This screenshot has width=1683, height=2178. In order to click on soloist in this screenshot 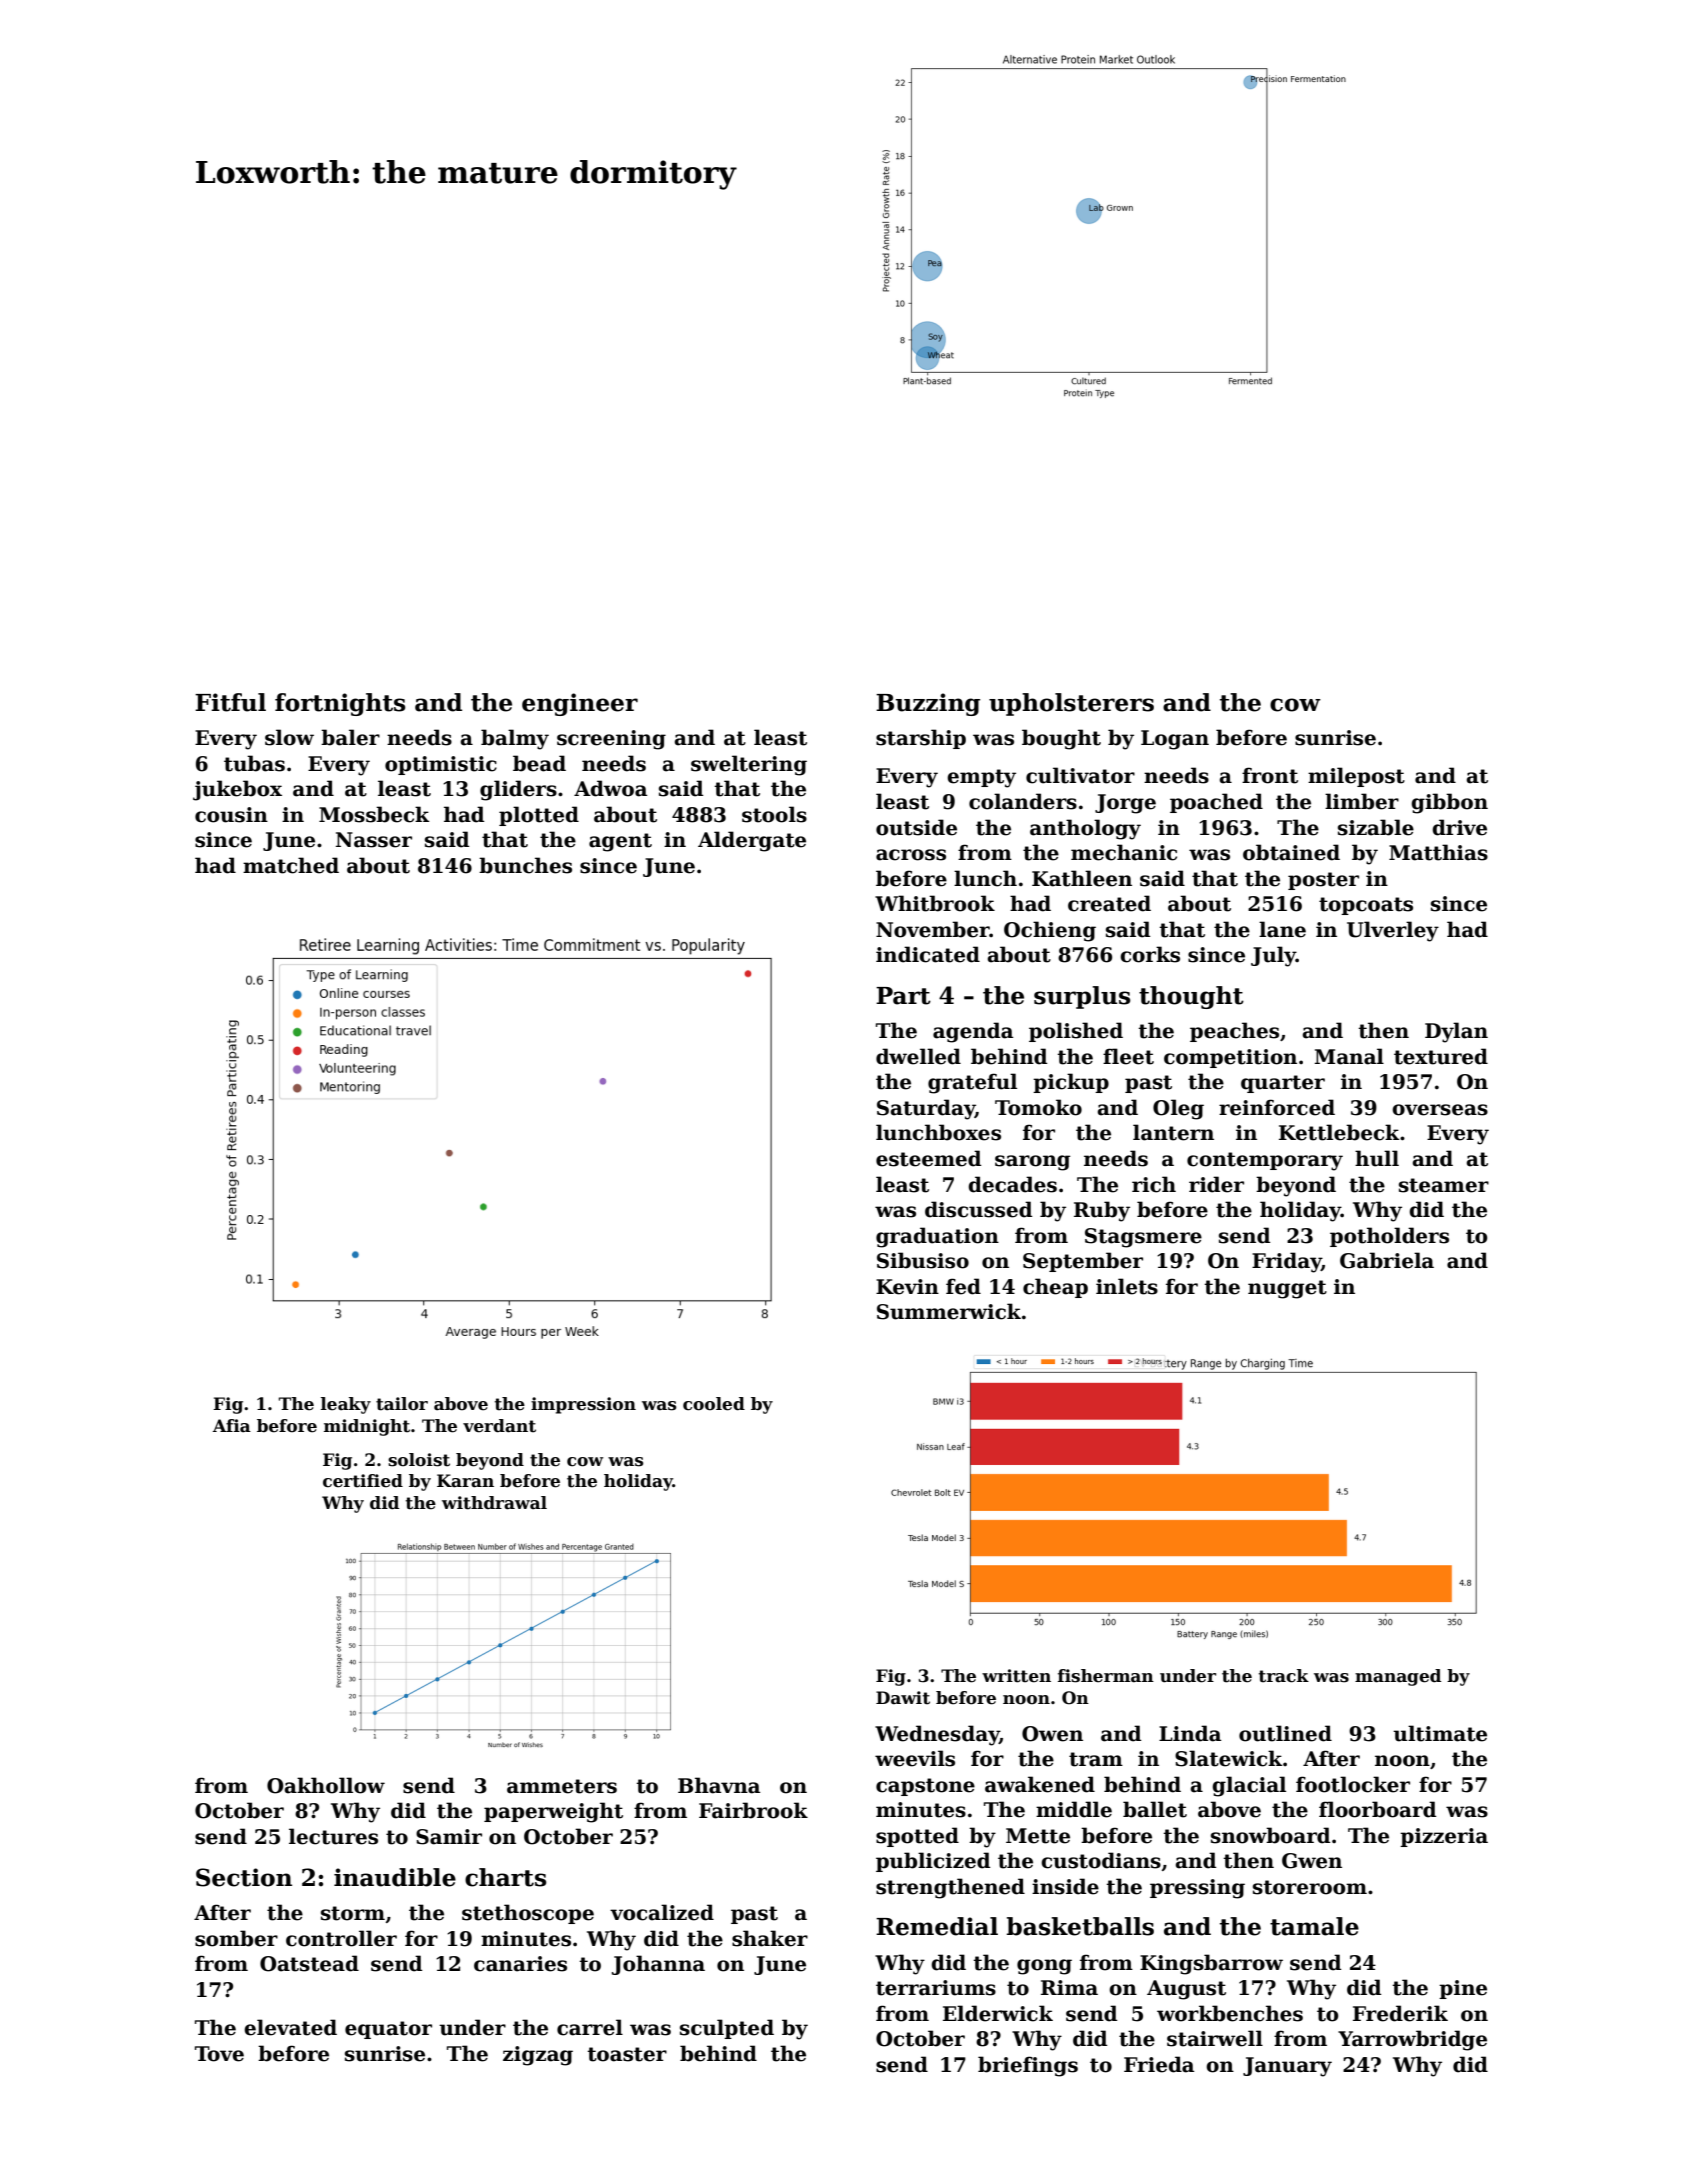, I will do `click(419, 1460)`.
